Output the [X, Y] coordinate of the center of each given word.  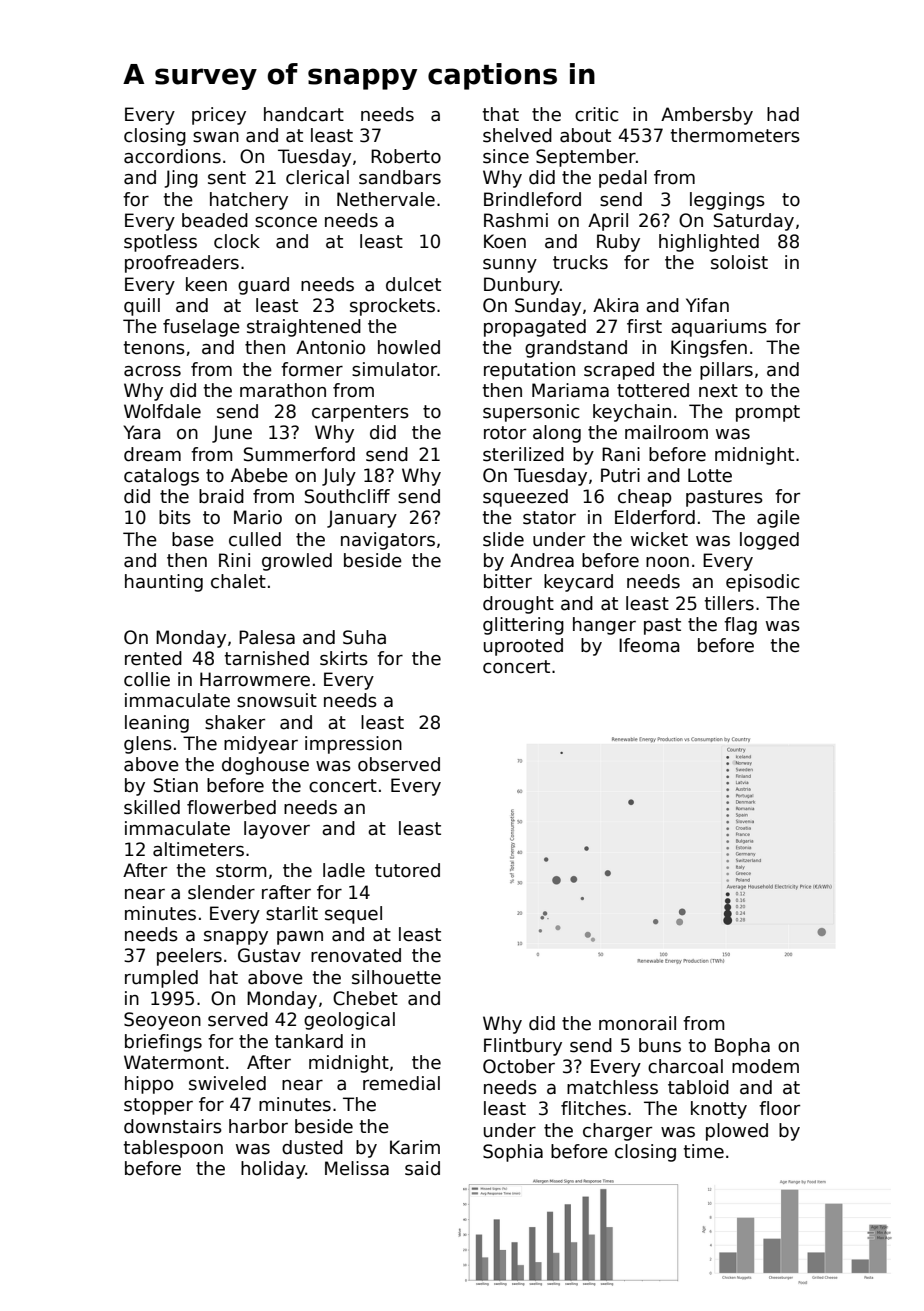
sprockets [392, 307]
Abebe [259, 475]
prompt [768, 413]
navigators [388, 541]
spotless [160, 243]
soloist [739, 262]
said [422, 1168]
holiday [273, 1170]
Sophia [513, 1153]
